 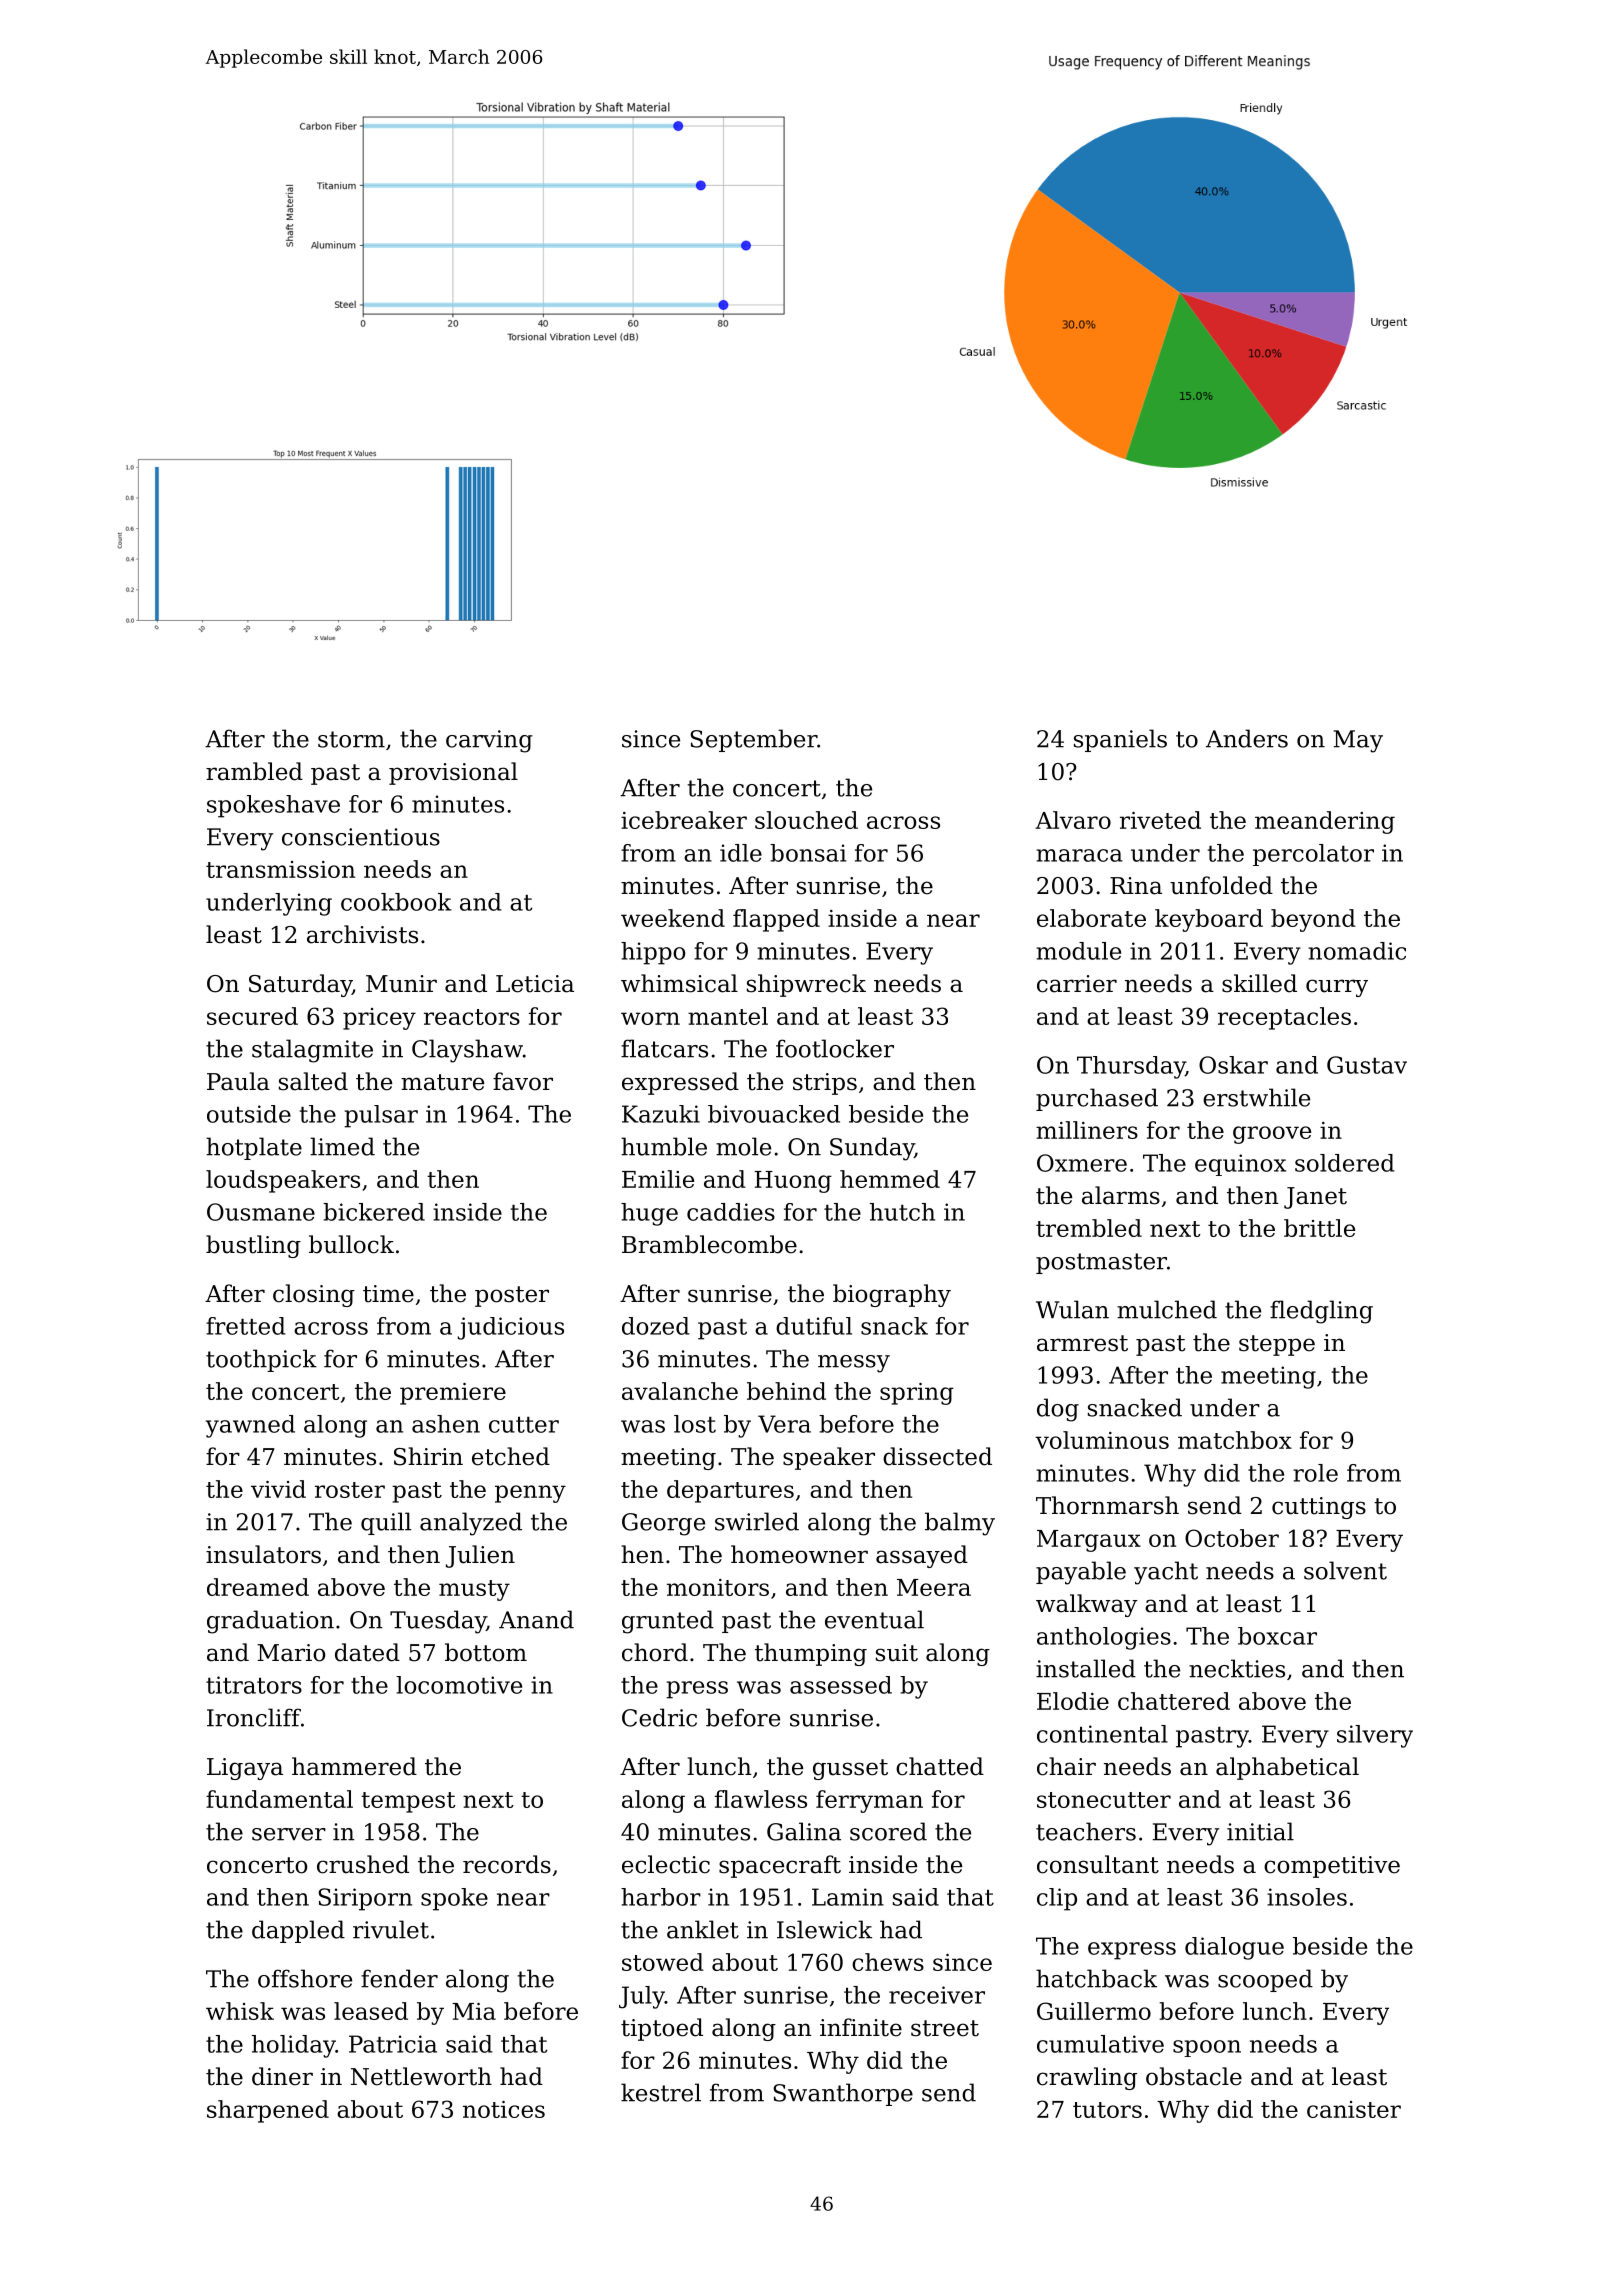 What do you see at coordinates (261, 1360) in the screenshot?
I see `toothpick` at bounding box center [261, 1360].
